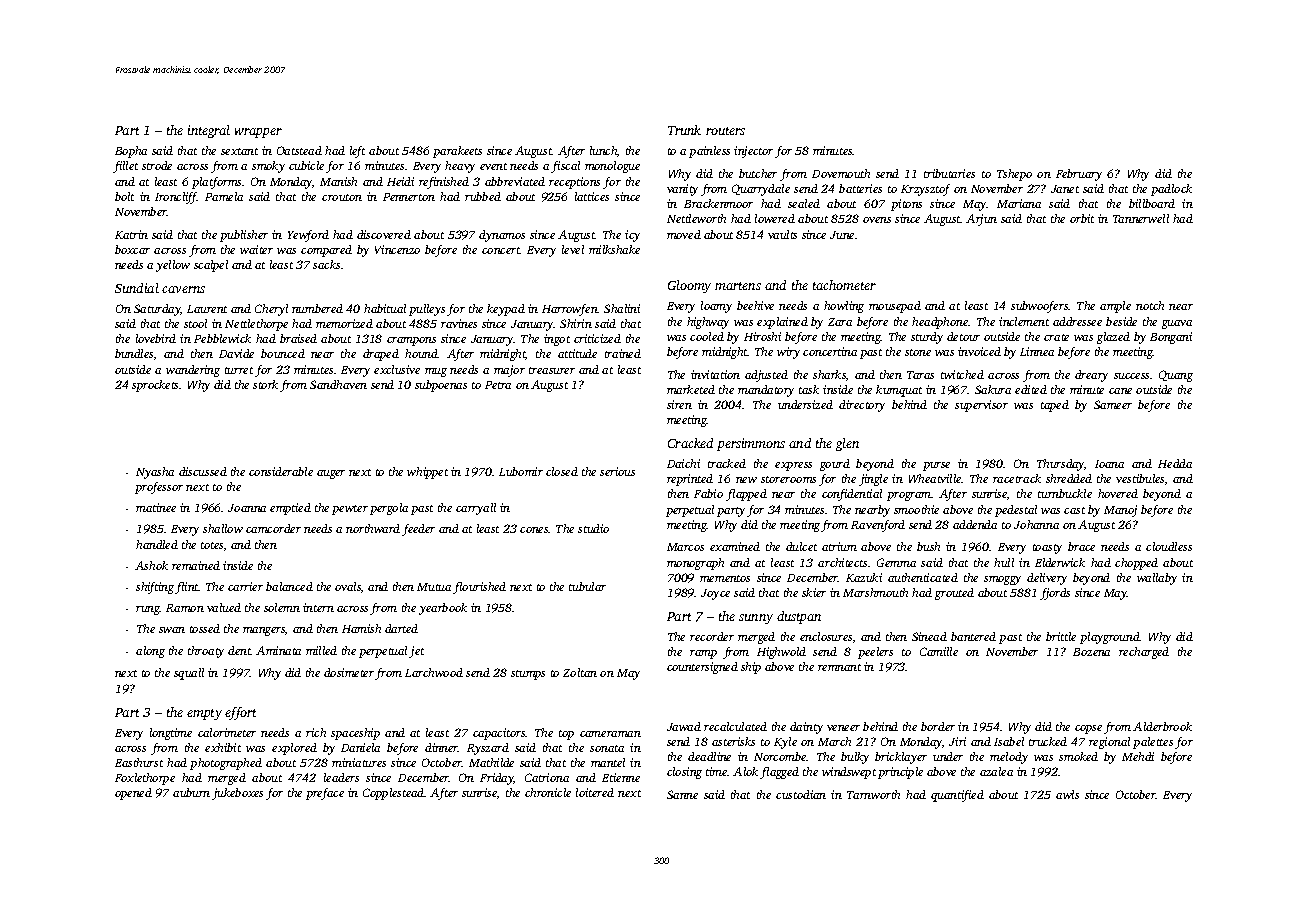 The image size is (1308, 924). Describe the element at coordinates (247, 508) in the document. I see `Joanna` at that location.
